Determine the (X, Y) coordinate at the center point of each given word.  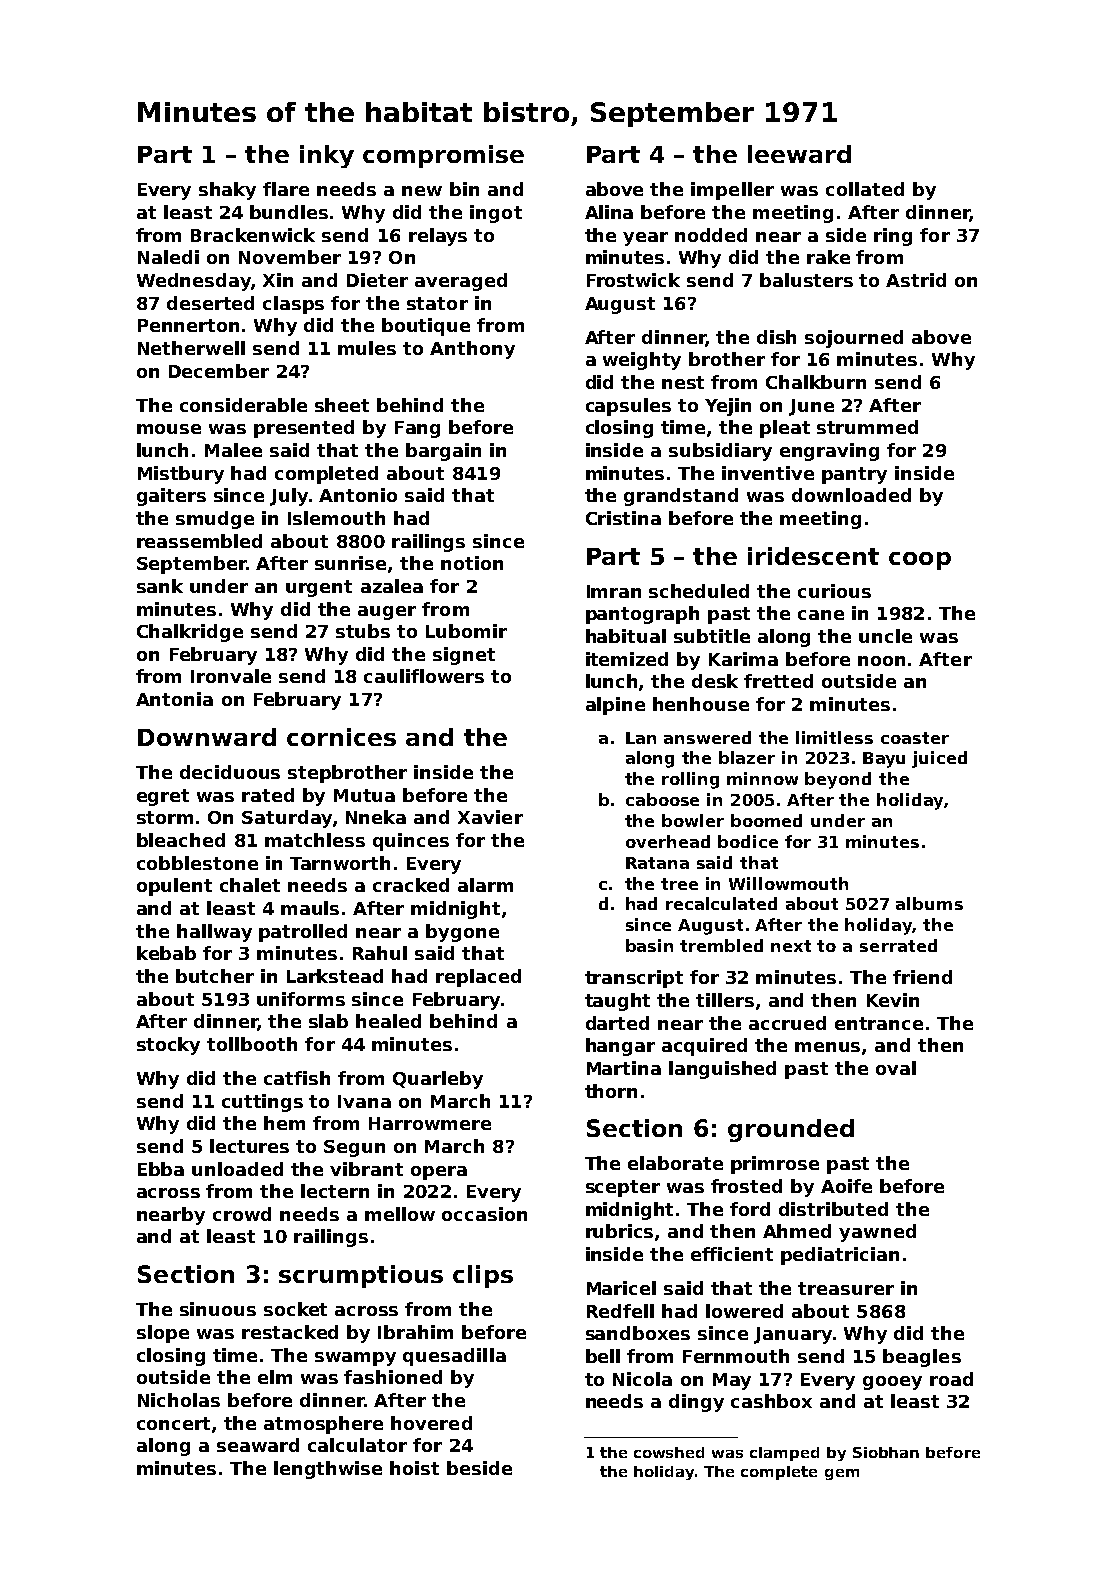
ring (893, 237)
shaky (227, 191)
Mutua (364, 795)
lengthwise (328, 1470)
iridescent (813, 556)
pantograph (642, 615)
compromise (443, 156)
